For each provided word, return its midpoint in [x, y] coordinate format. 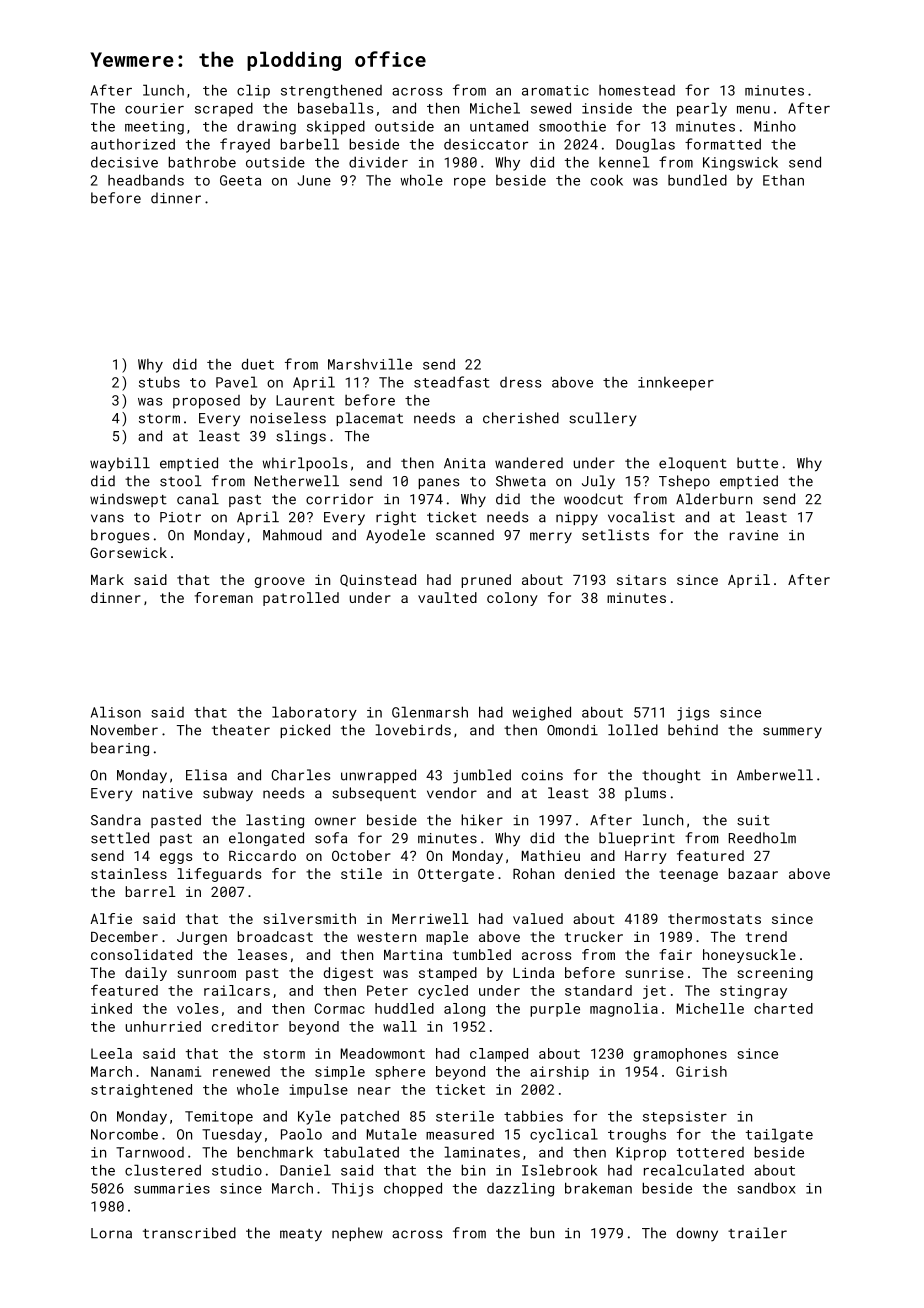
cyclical [564, 1135]
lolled [633, 730]
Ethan [783, 180]
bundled [697, 180]
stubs [159, 382]
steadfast [451, 382]
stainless [129, 873]
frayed [245, 145]
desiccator [486, 144]
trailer [757, 1233]
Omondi [572, 730]
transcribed [189, 1233]
